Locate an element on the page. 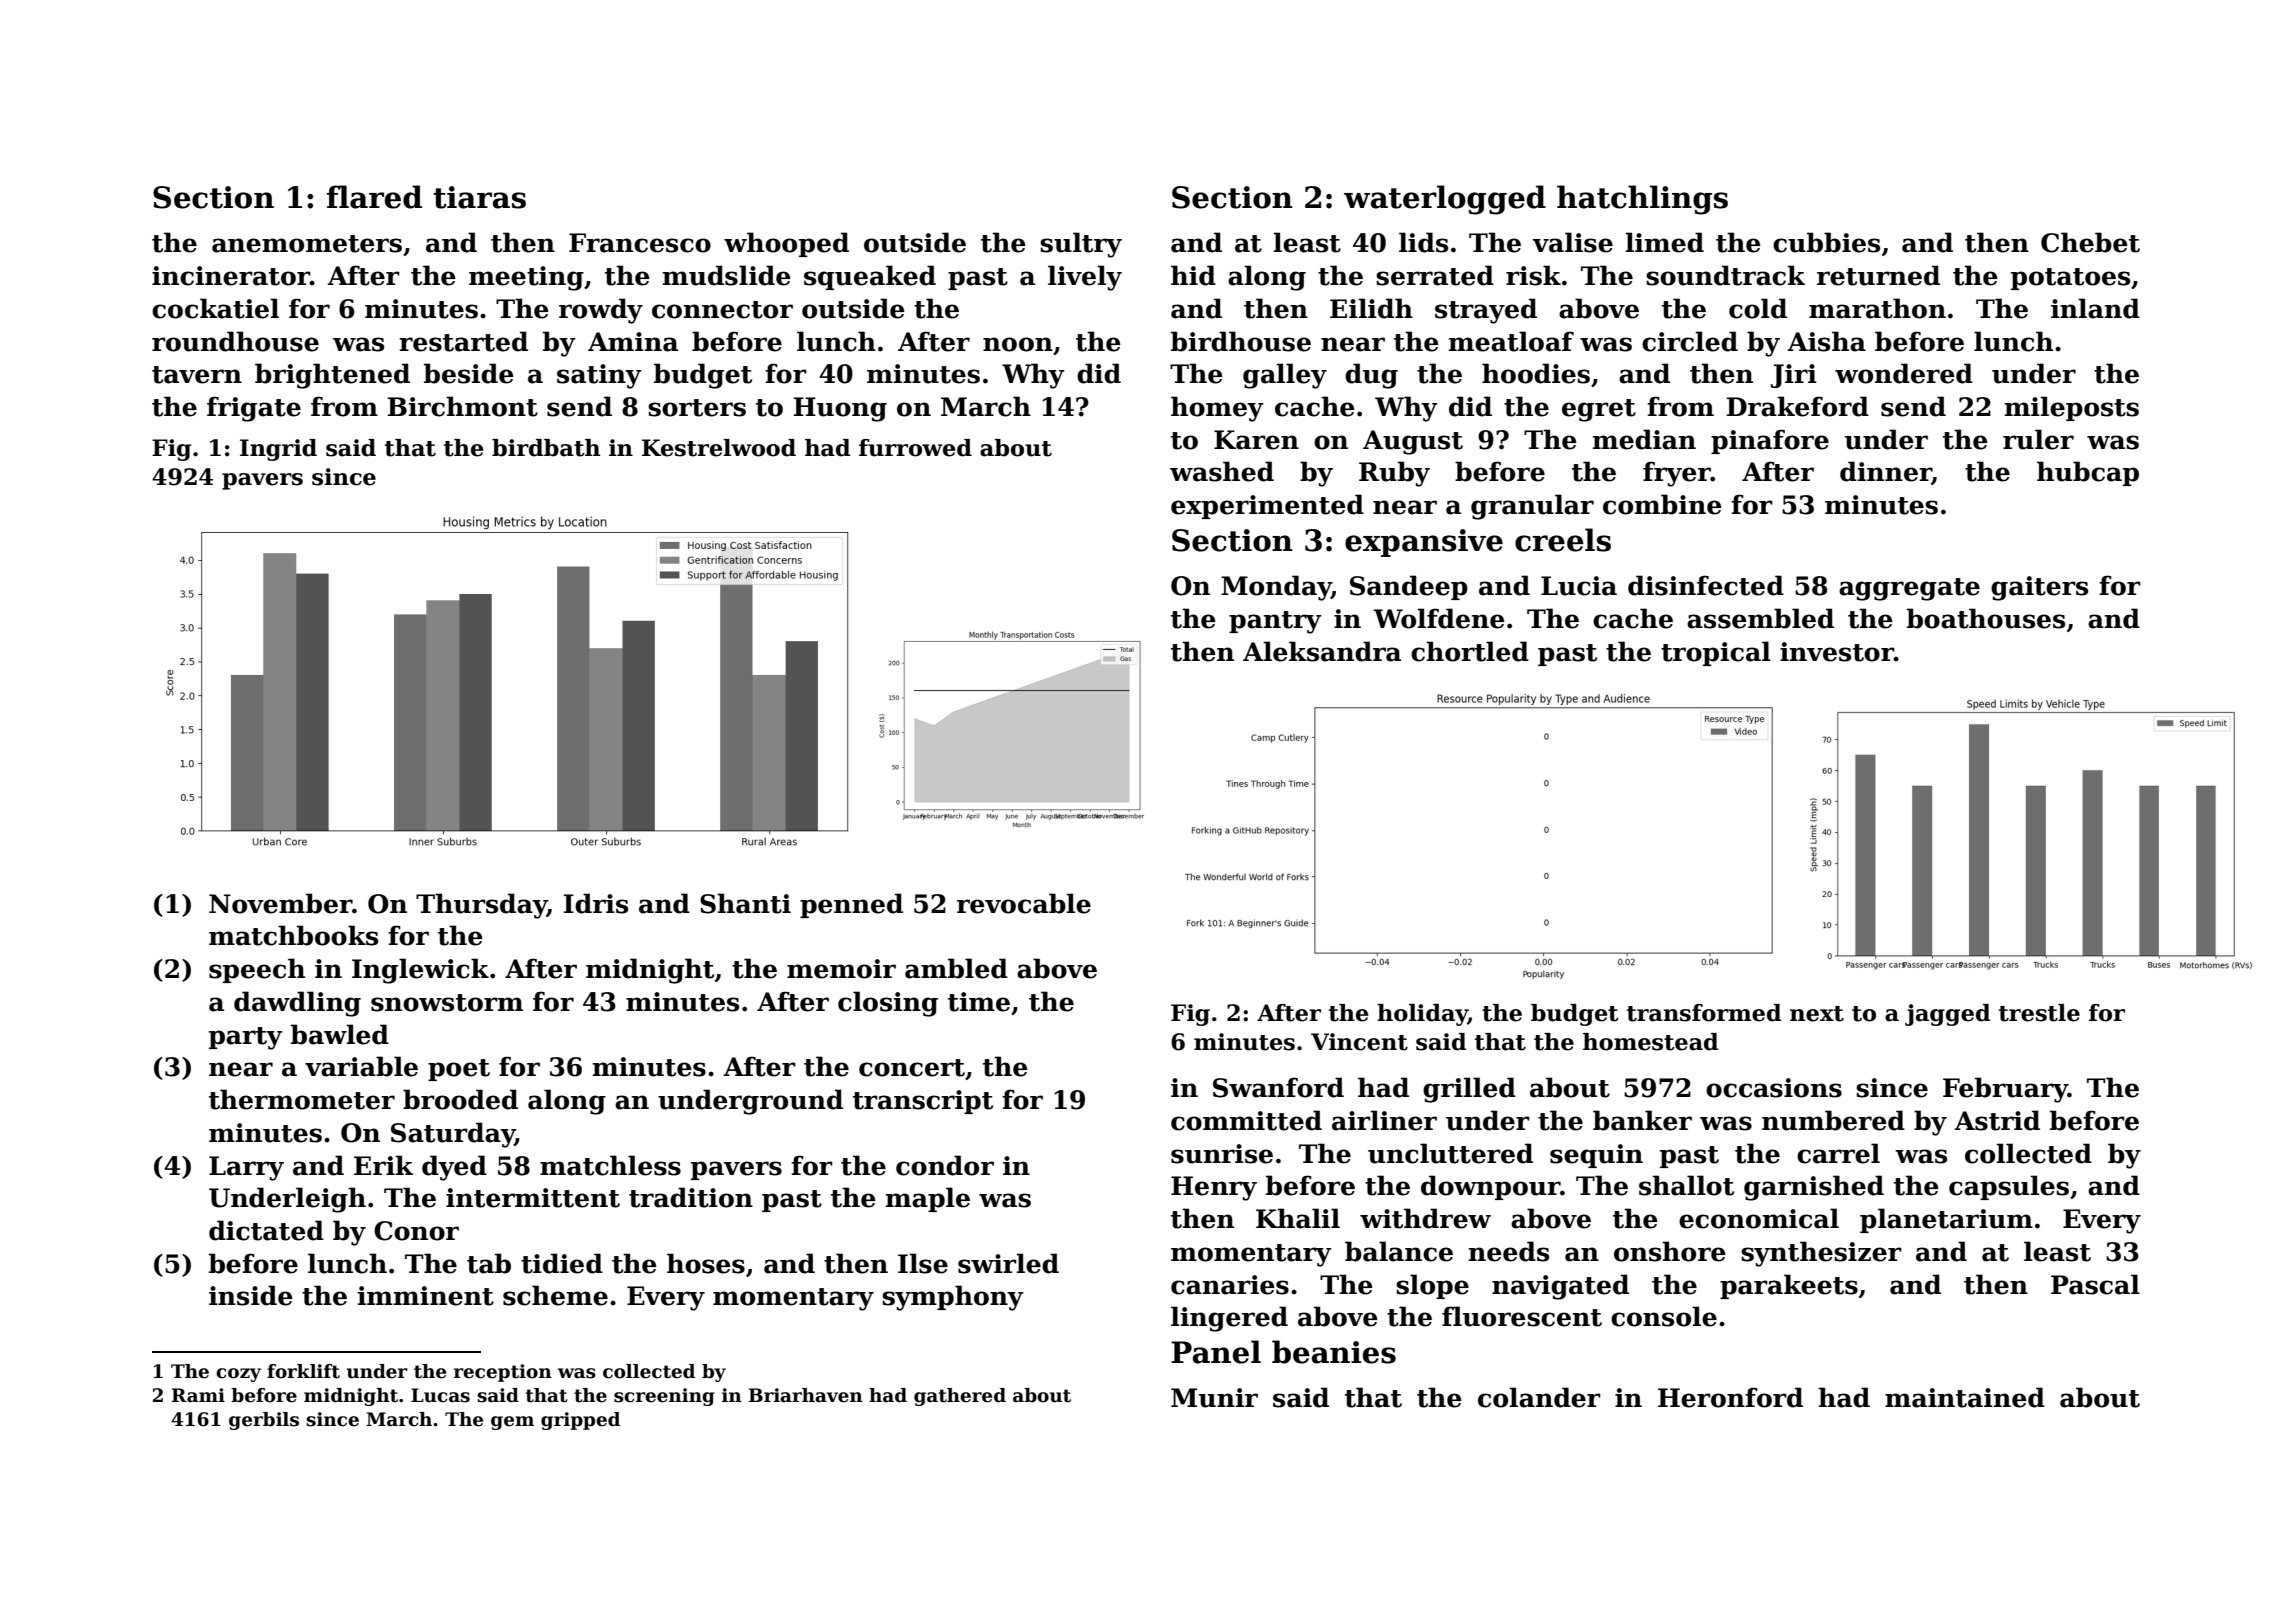  revocable is located at coordinates (1024, 903).
